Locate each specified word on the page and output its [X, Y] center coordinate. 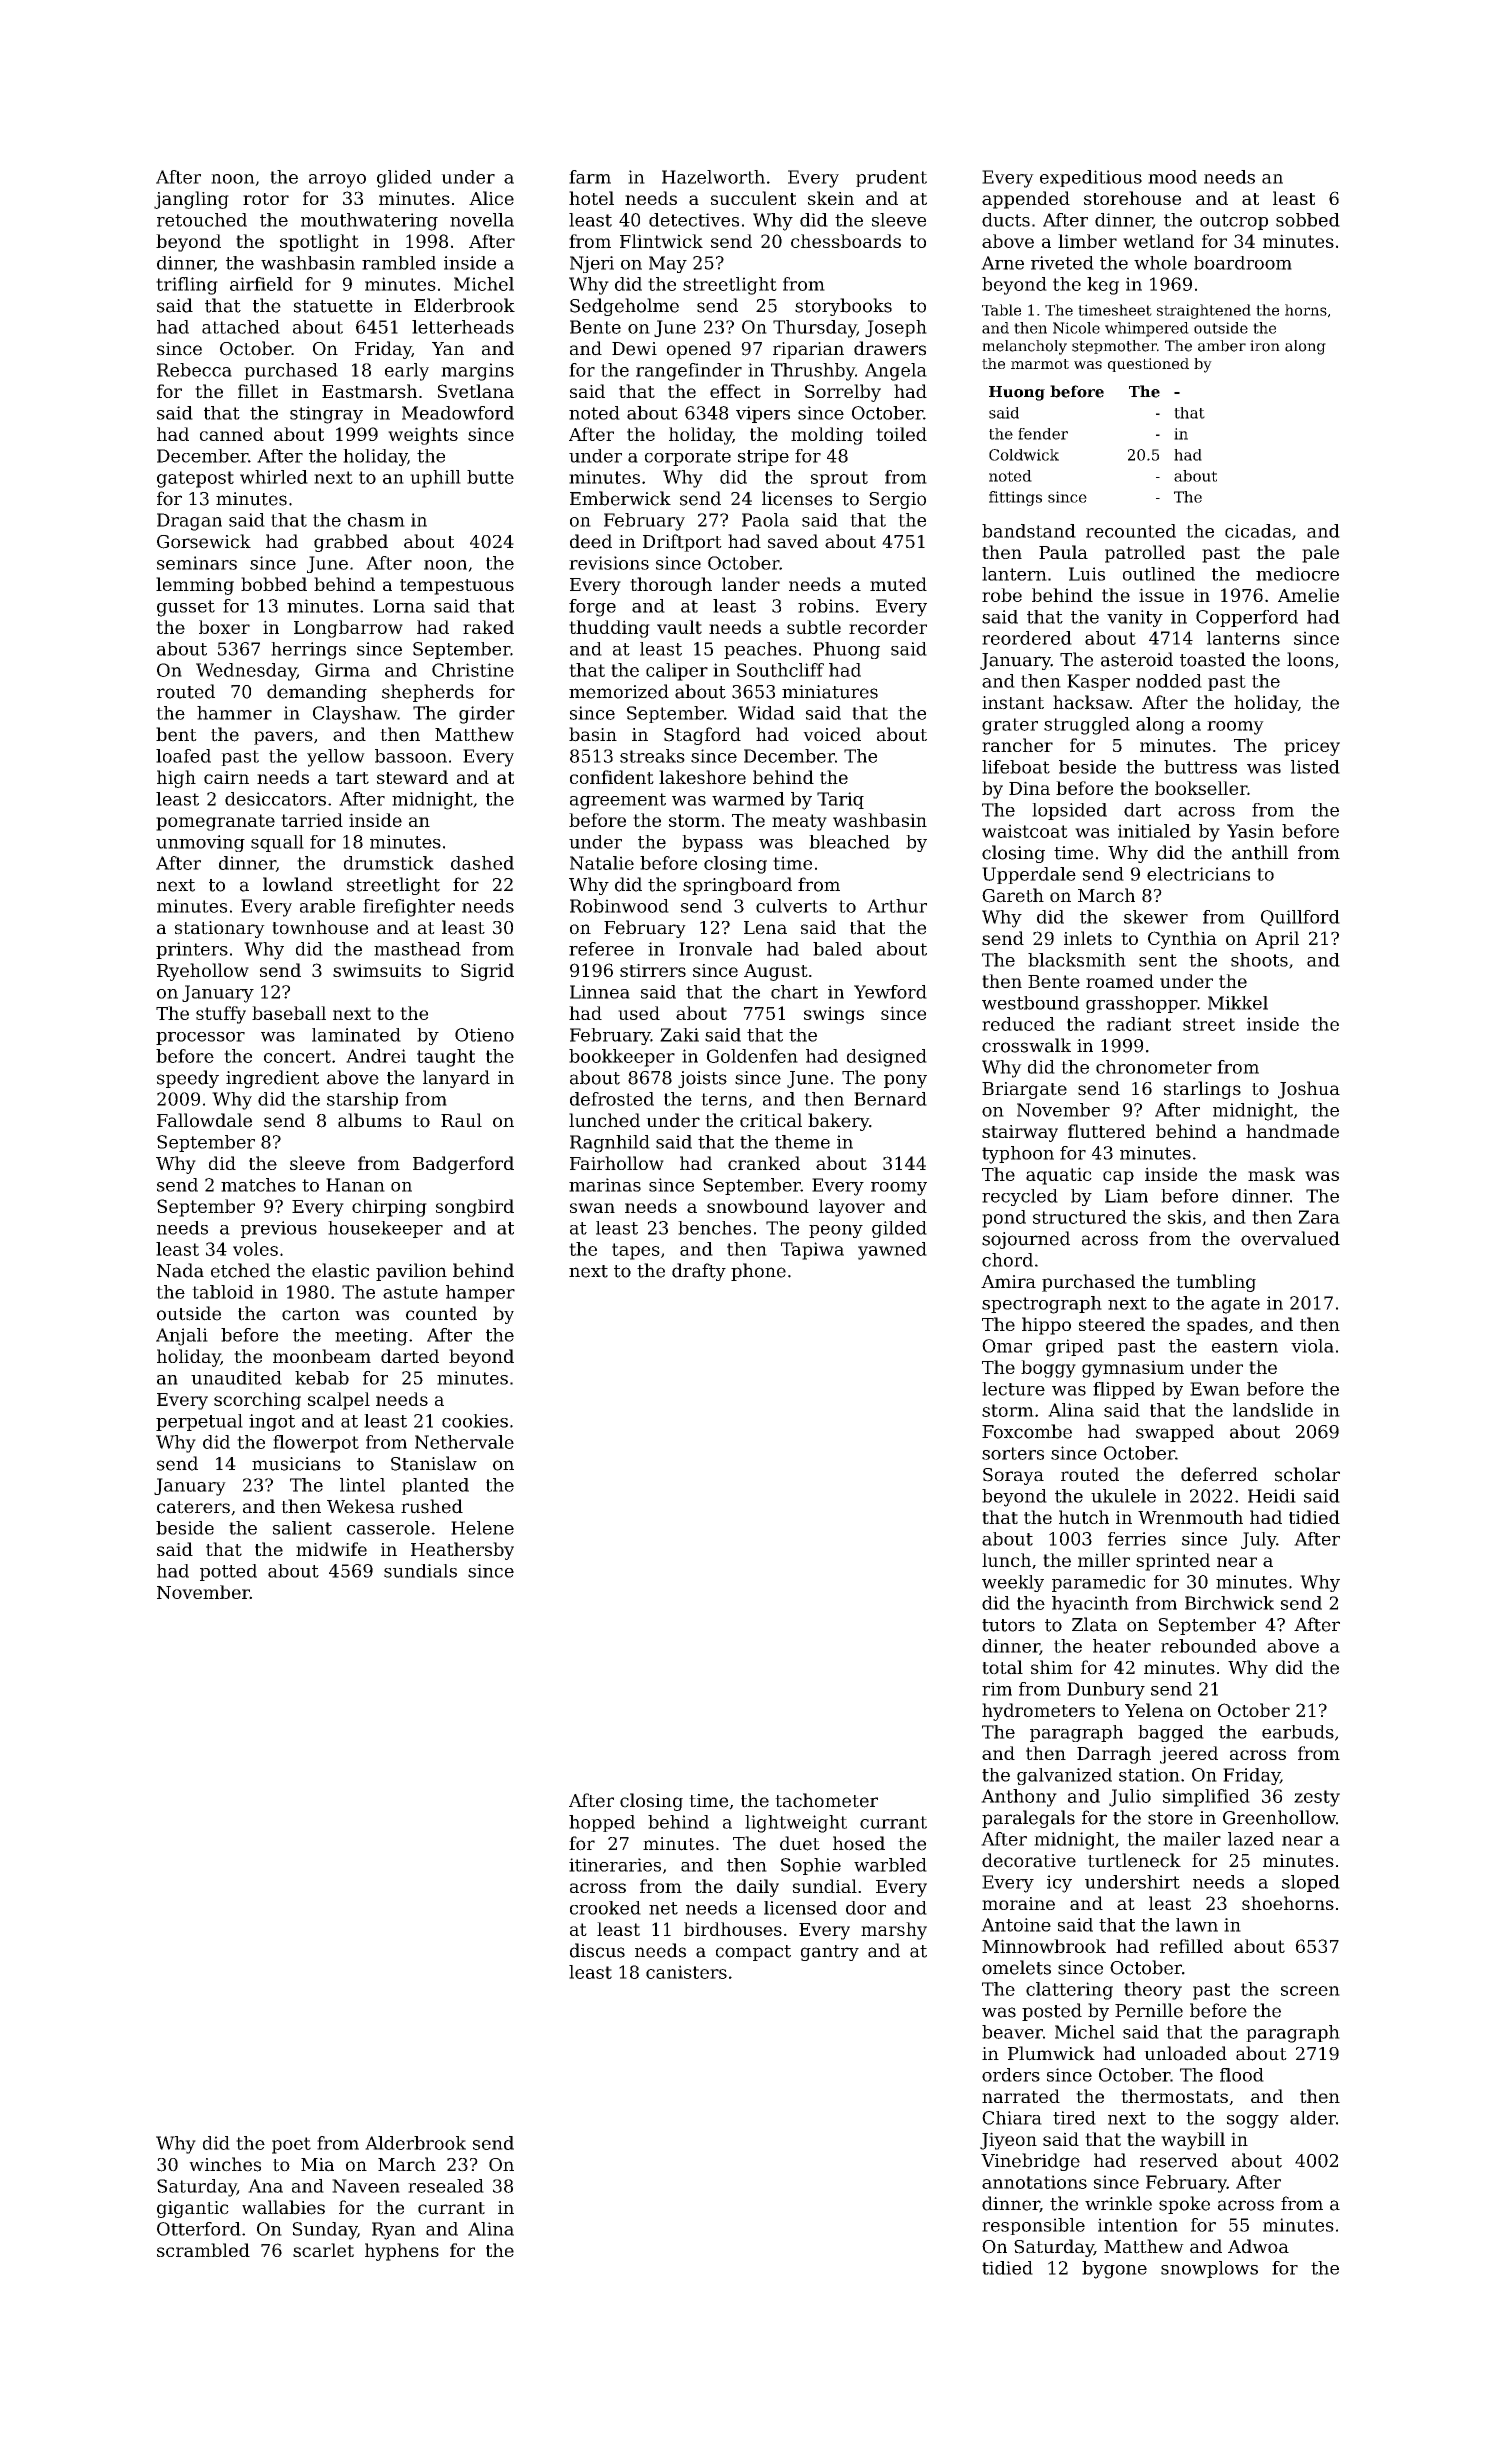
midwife [331, 1549]
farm [590, 177]
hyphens [402, 2252]
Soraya [1013, 1476]
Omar [1007, 1346]
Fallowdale [204, 1120]
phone [758, 1272]
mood [1172, 177]
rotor [266, 199]
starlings [1202, 1090]
